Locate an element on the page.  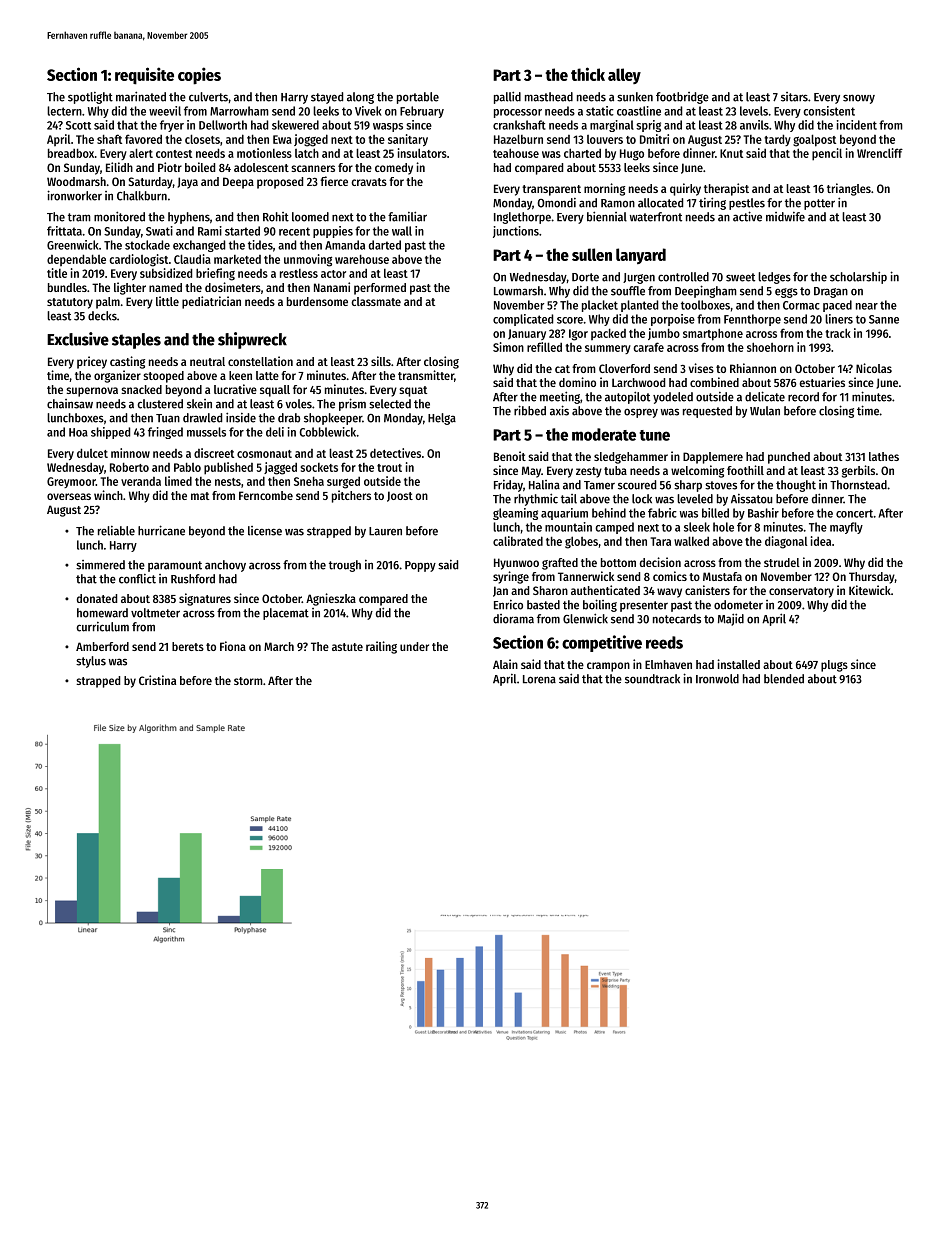
copies is located at coordinates (199, 76).
